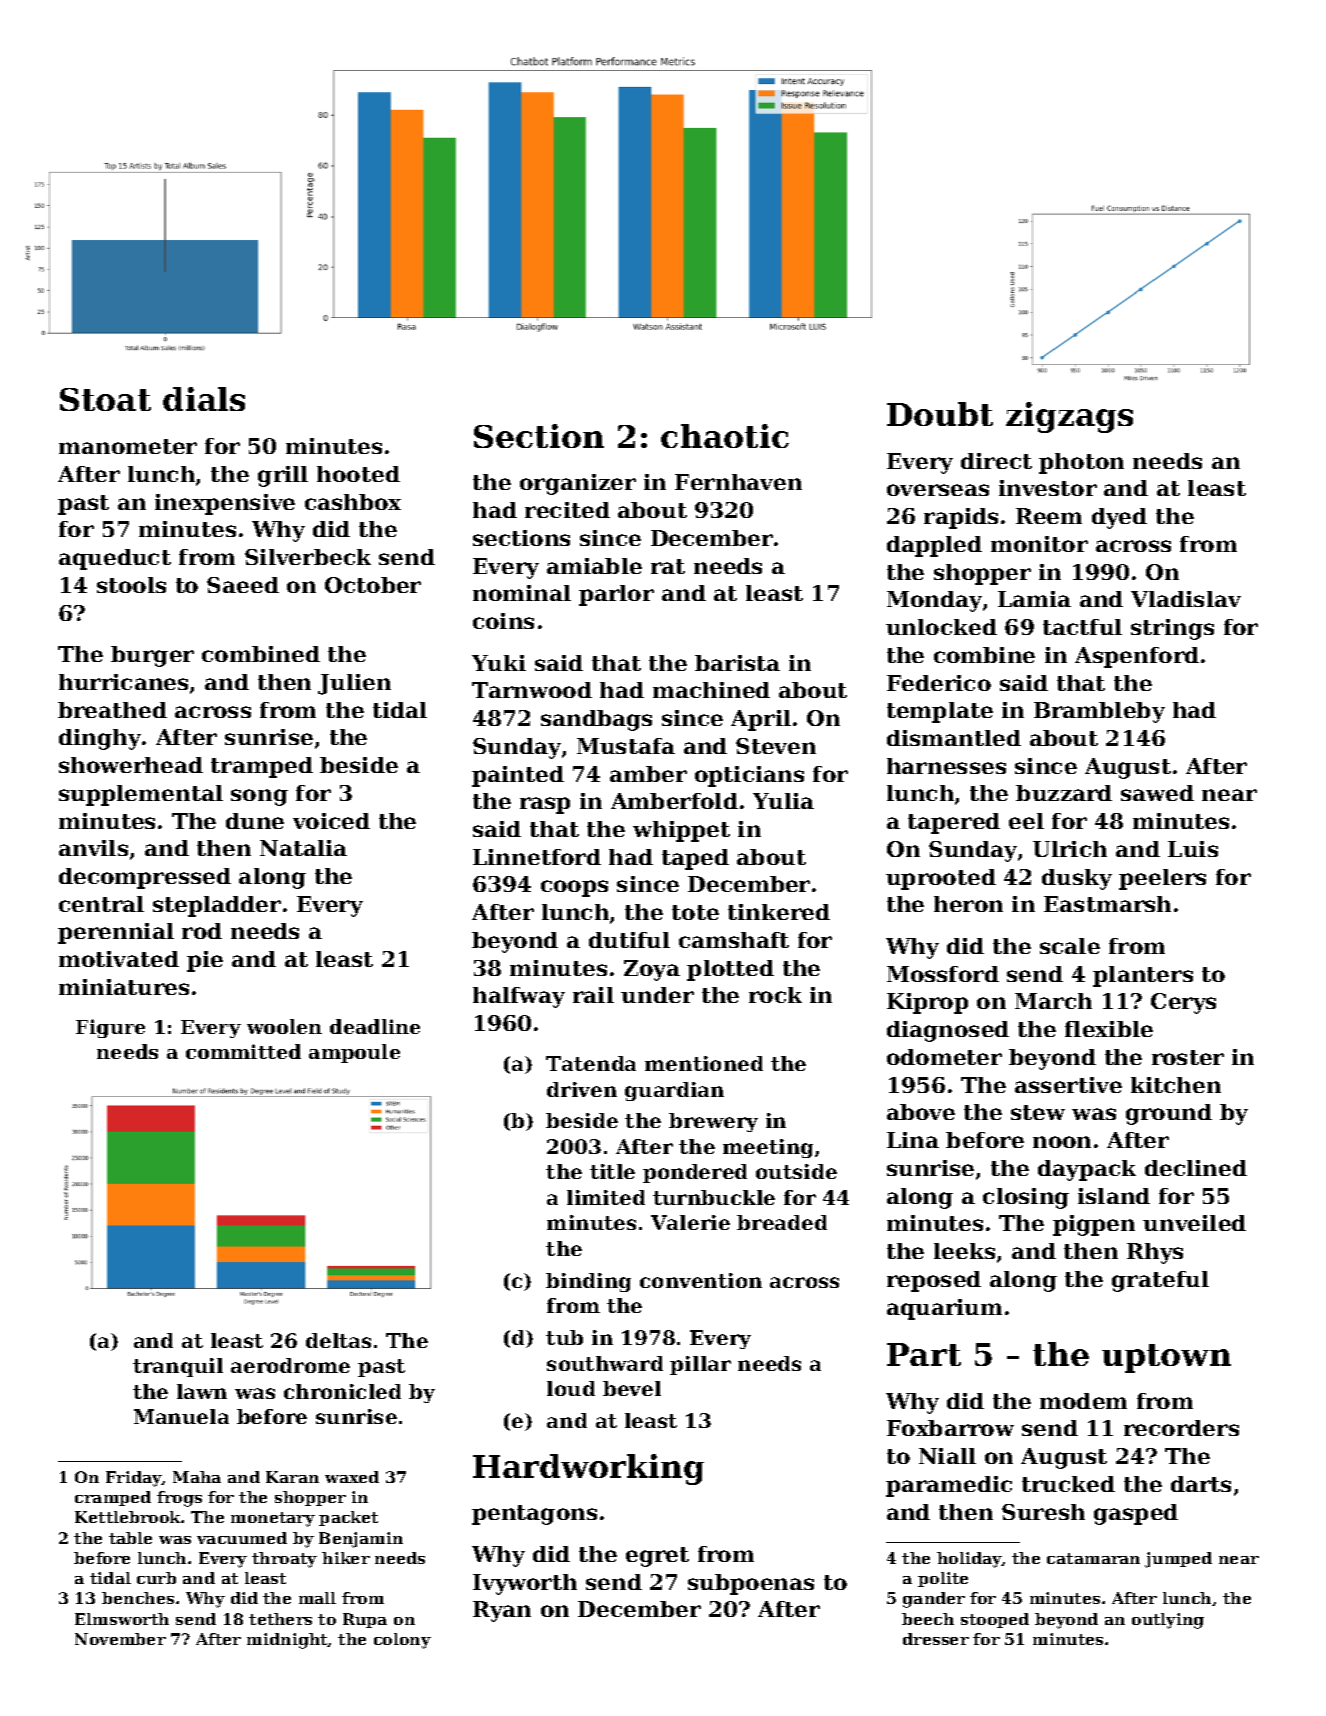  I want to click on Hardworking, so click(588, 1469).
